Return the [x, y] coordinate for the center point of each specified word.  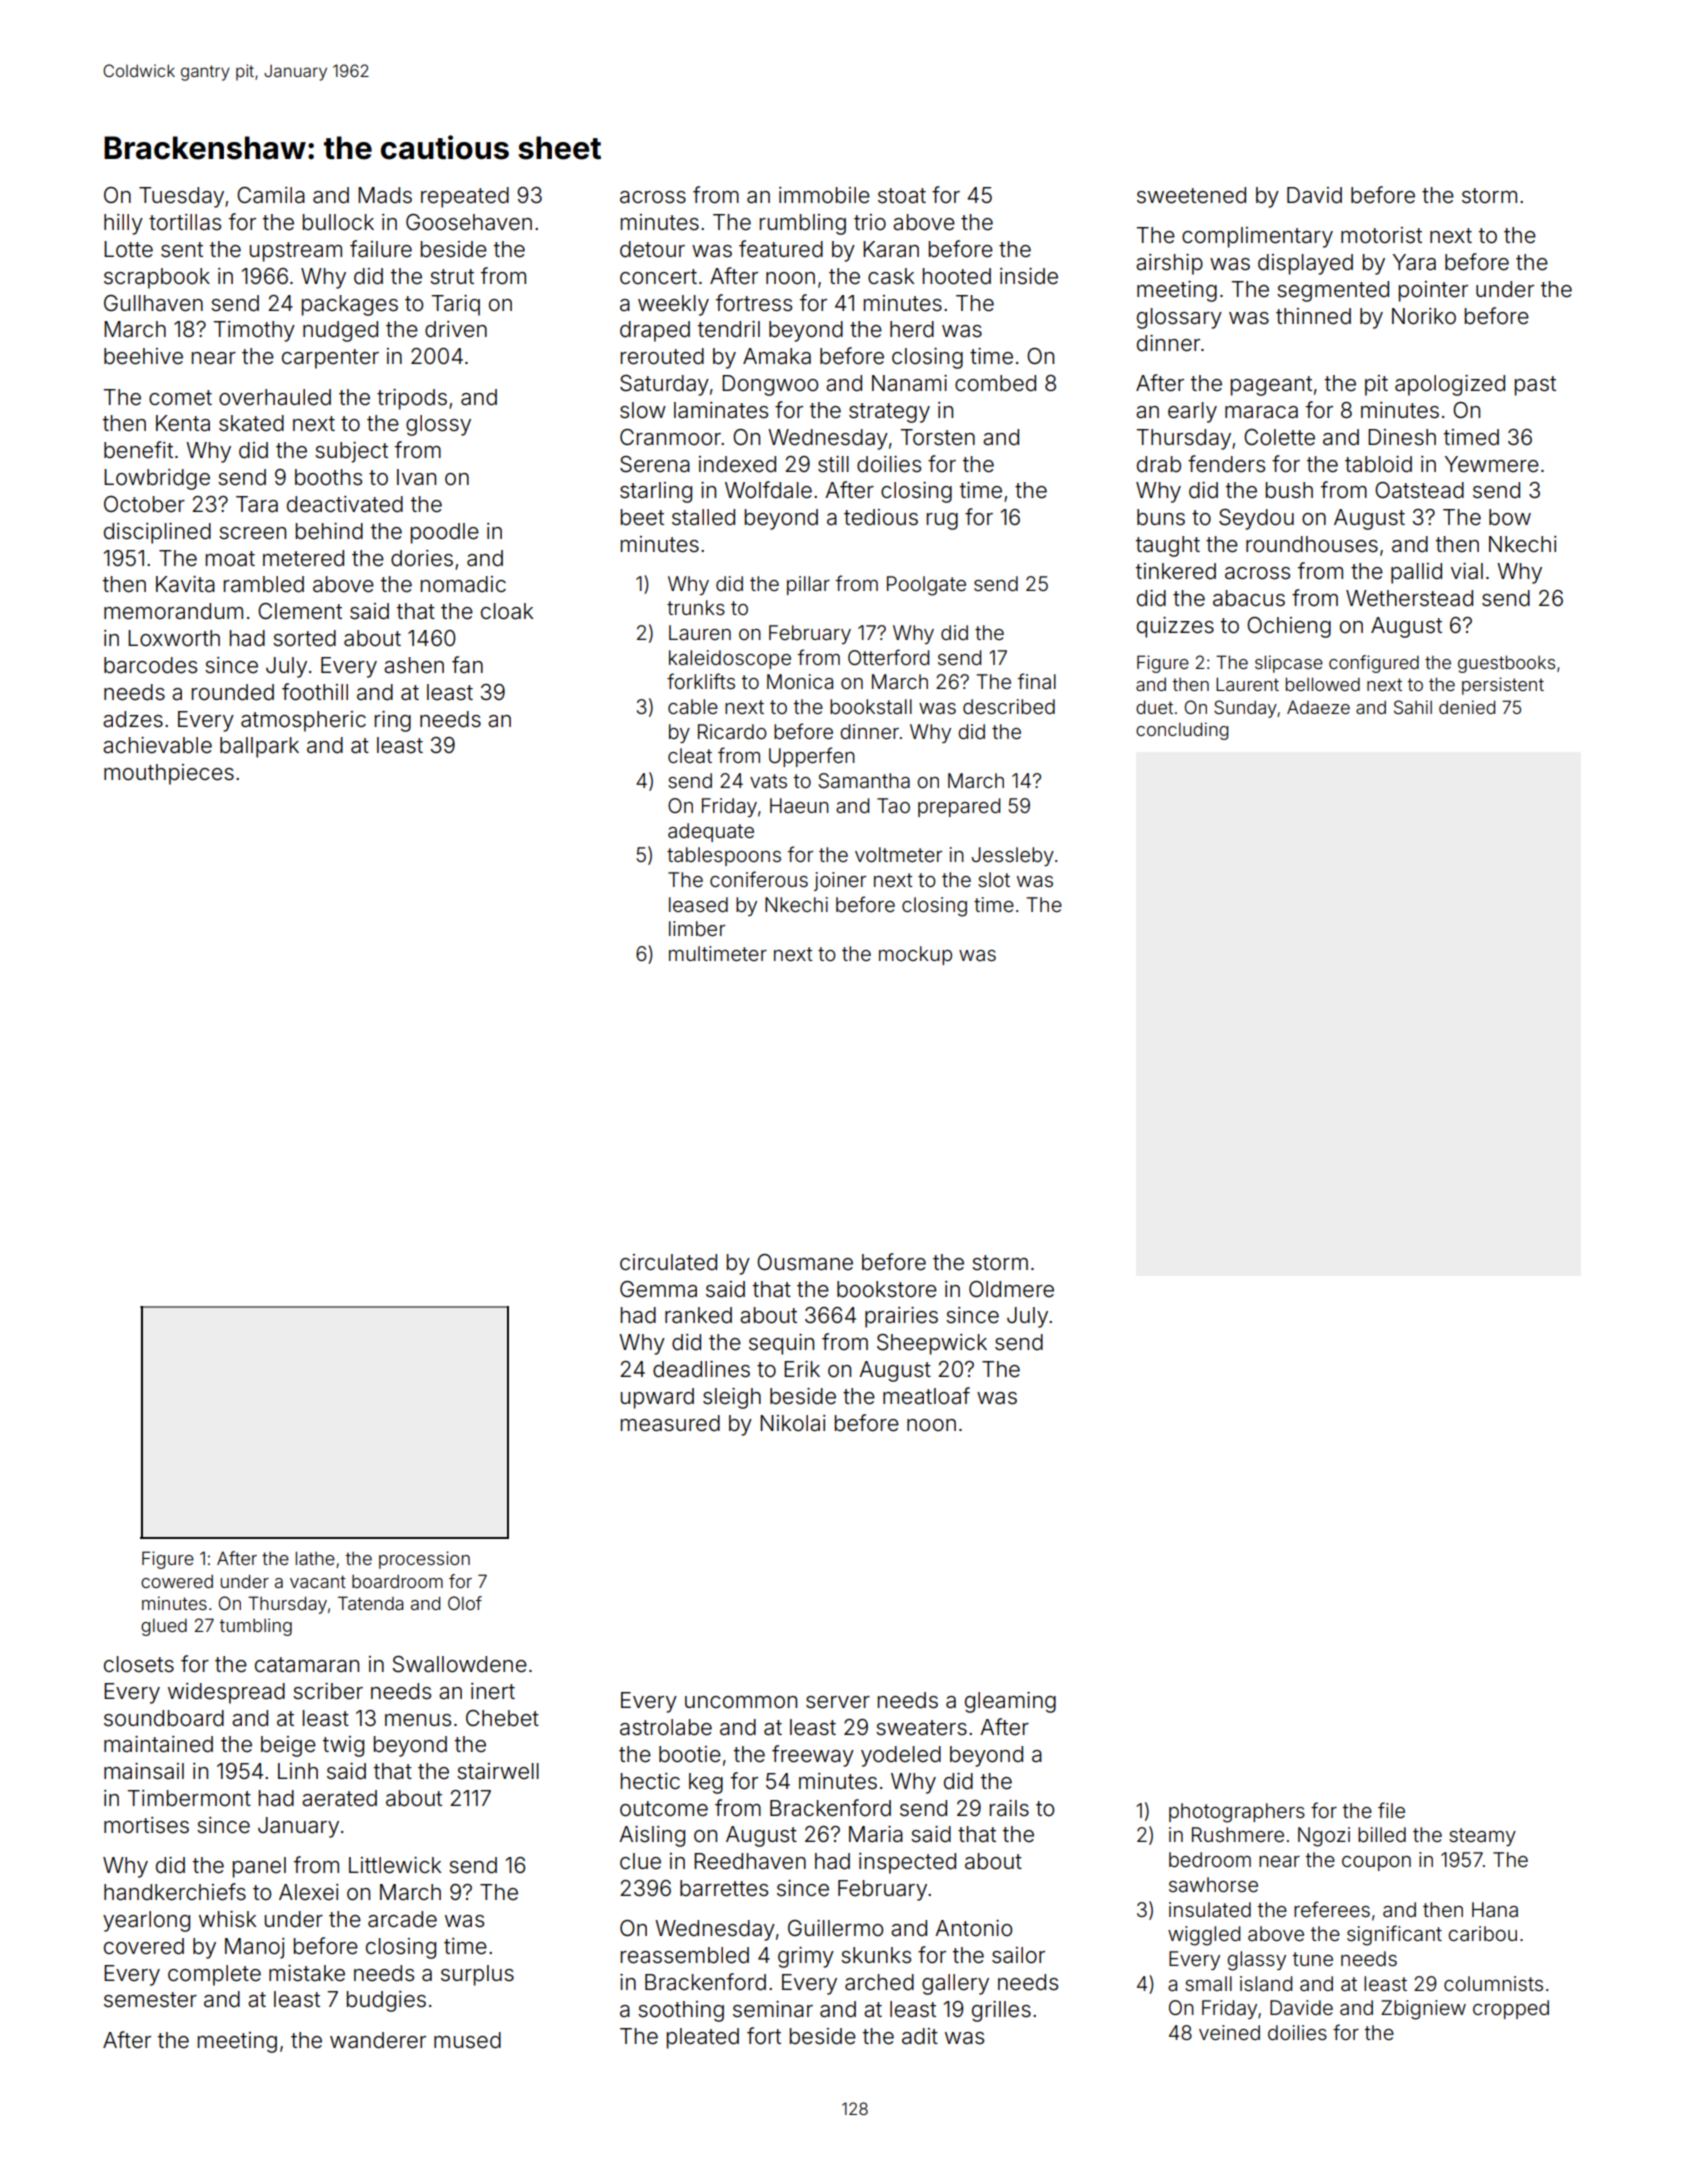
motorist [1381, 235]
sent [182, 250]
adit [920, 2036]
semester [150, 2000]
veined [1229, 2032]
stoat [902, 196]
